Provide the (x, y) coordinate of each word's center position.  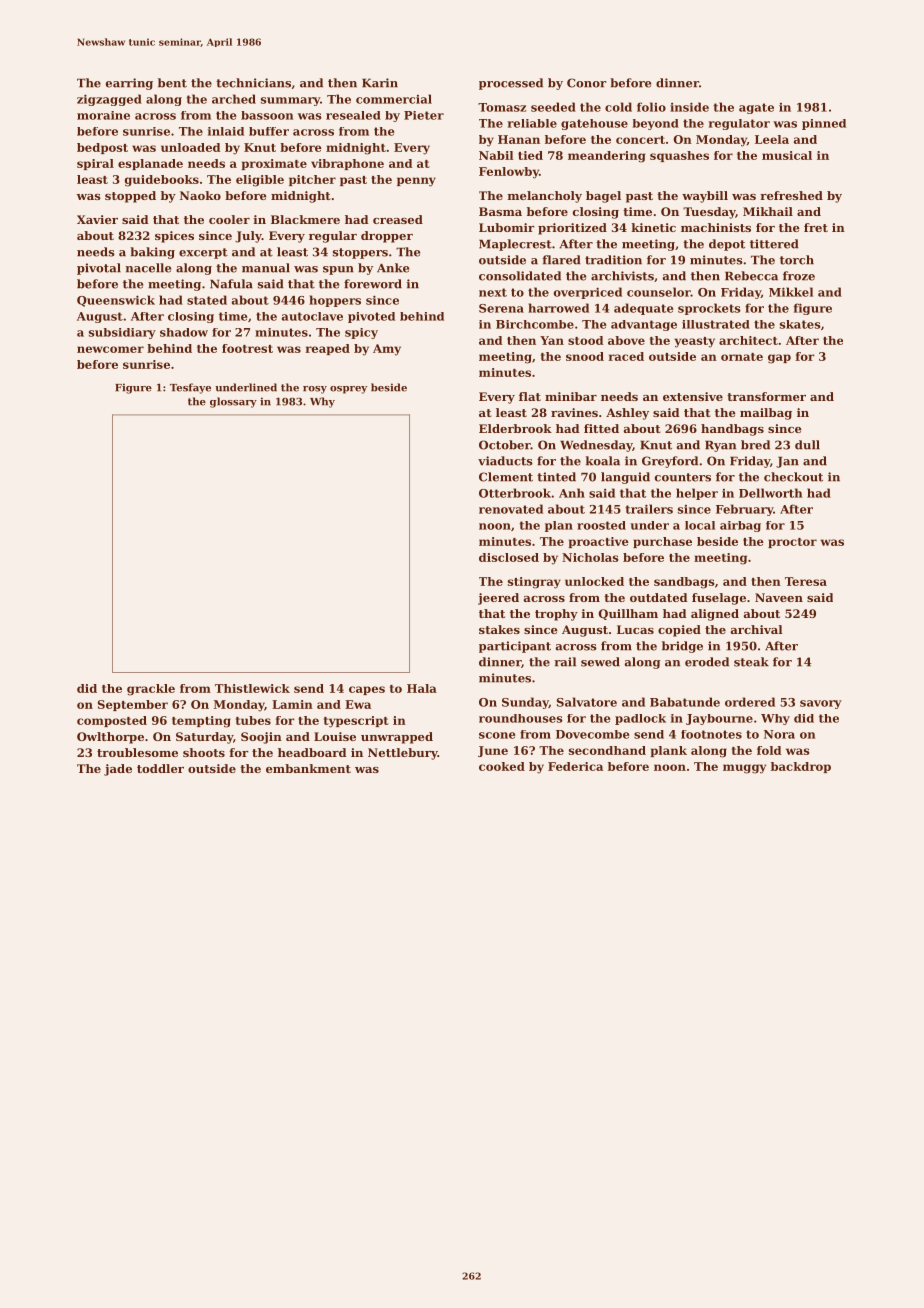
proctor (792, 543)
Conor (586, 83)
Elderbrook (515, 428)
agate (756, 108)
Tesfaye (190, 388)
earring (129, 84)
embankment (308, 768)
